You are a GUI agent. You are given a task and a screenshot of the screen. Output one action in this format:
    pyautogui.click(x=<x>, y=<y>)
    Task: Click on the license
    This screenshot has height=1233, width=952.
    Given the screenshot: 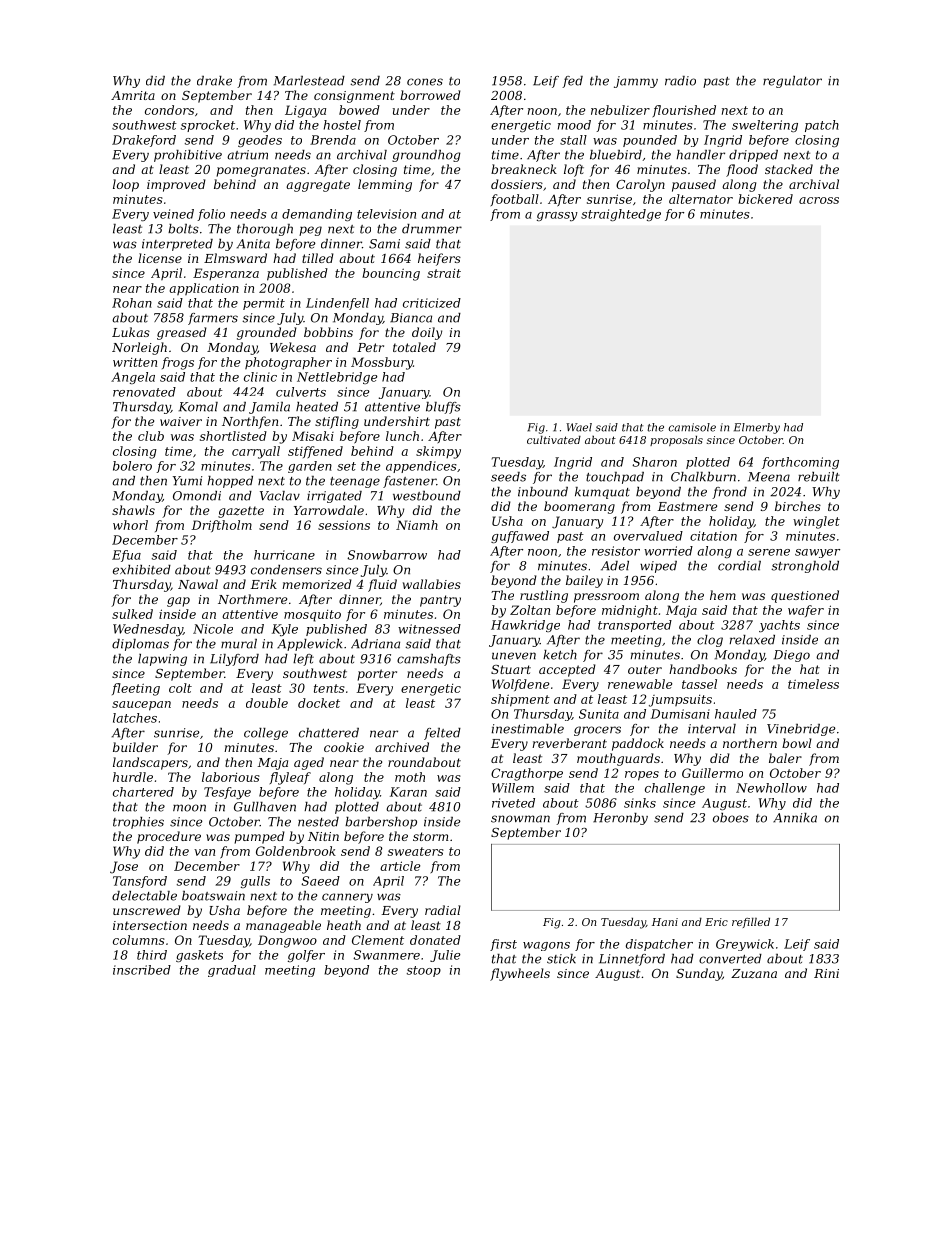 What is the action you would take?
    pyautogui.click(x=160, y=258)
